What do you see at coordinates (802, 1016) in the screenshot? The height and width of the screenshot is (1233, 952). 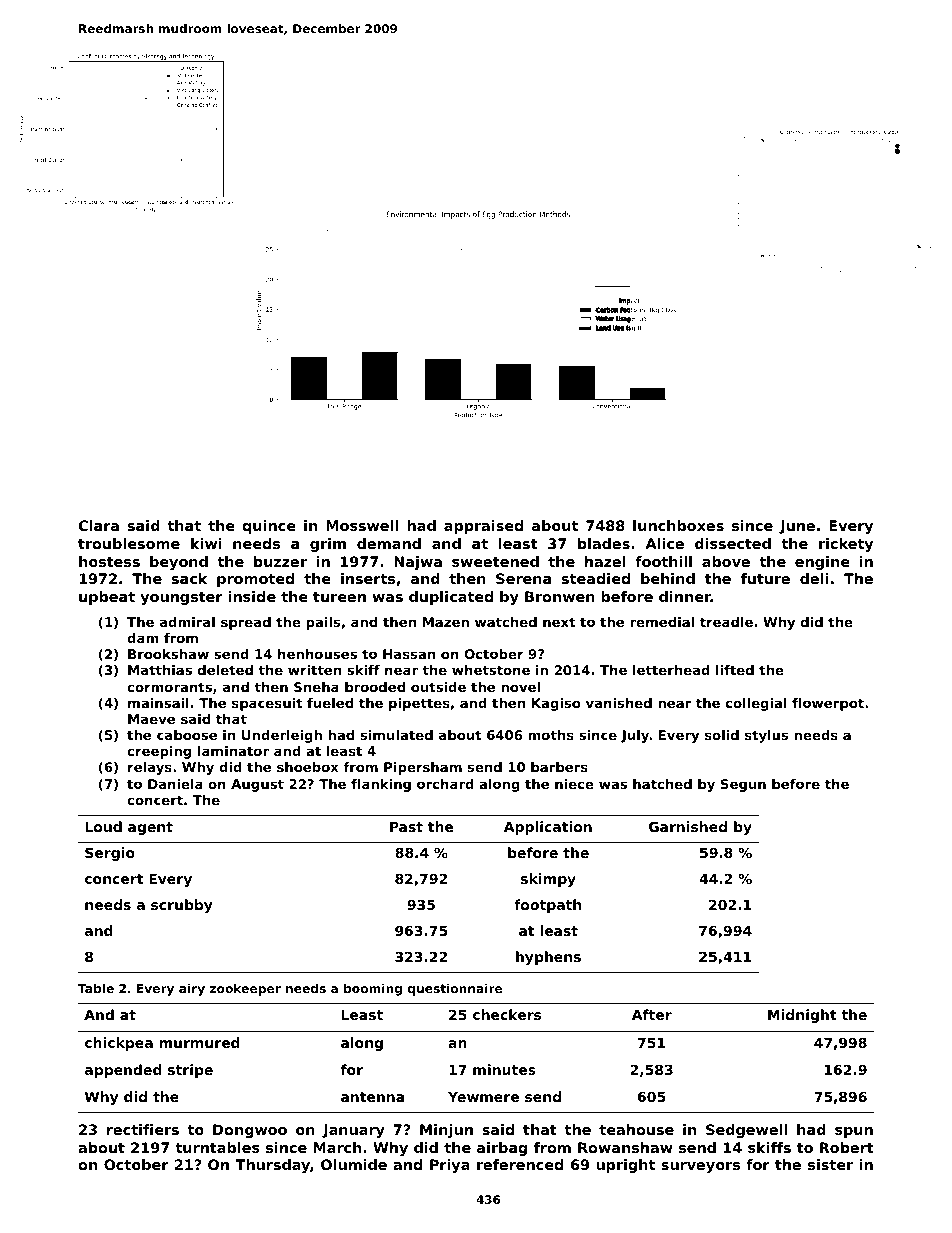 I see `Midnight` at bounding box center [802, 1016].
